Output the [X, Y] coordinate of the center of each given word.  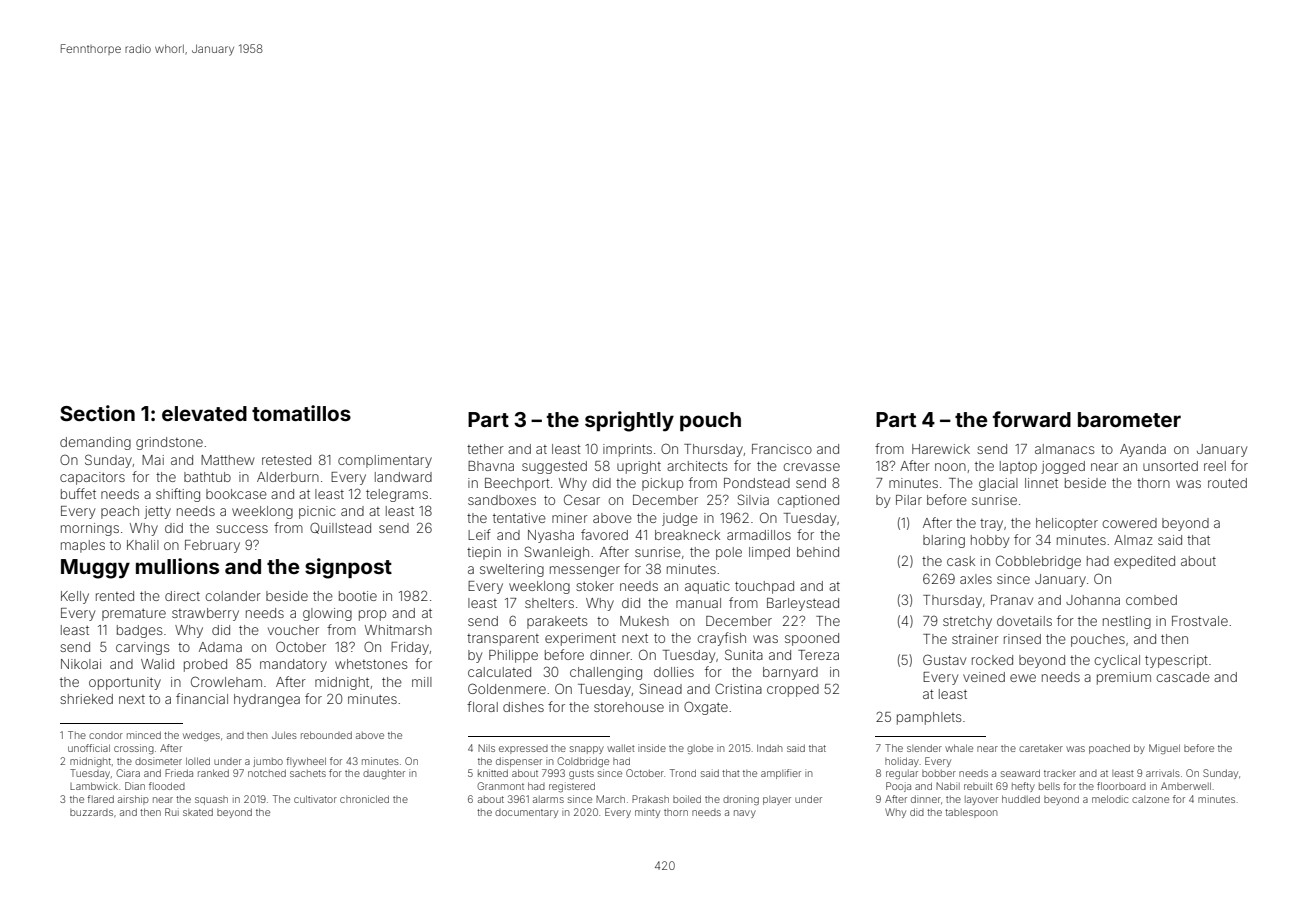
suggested [554, 467]
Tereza [818, 655]
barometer [1129, 419]
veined [984, 677]
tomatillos [301, 413]
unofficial [89, 748]
